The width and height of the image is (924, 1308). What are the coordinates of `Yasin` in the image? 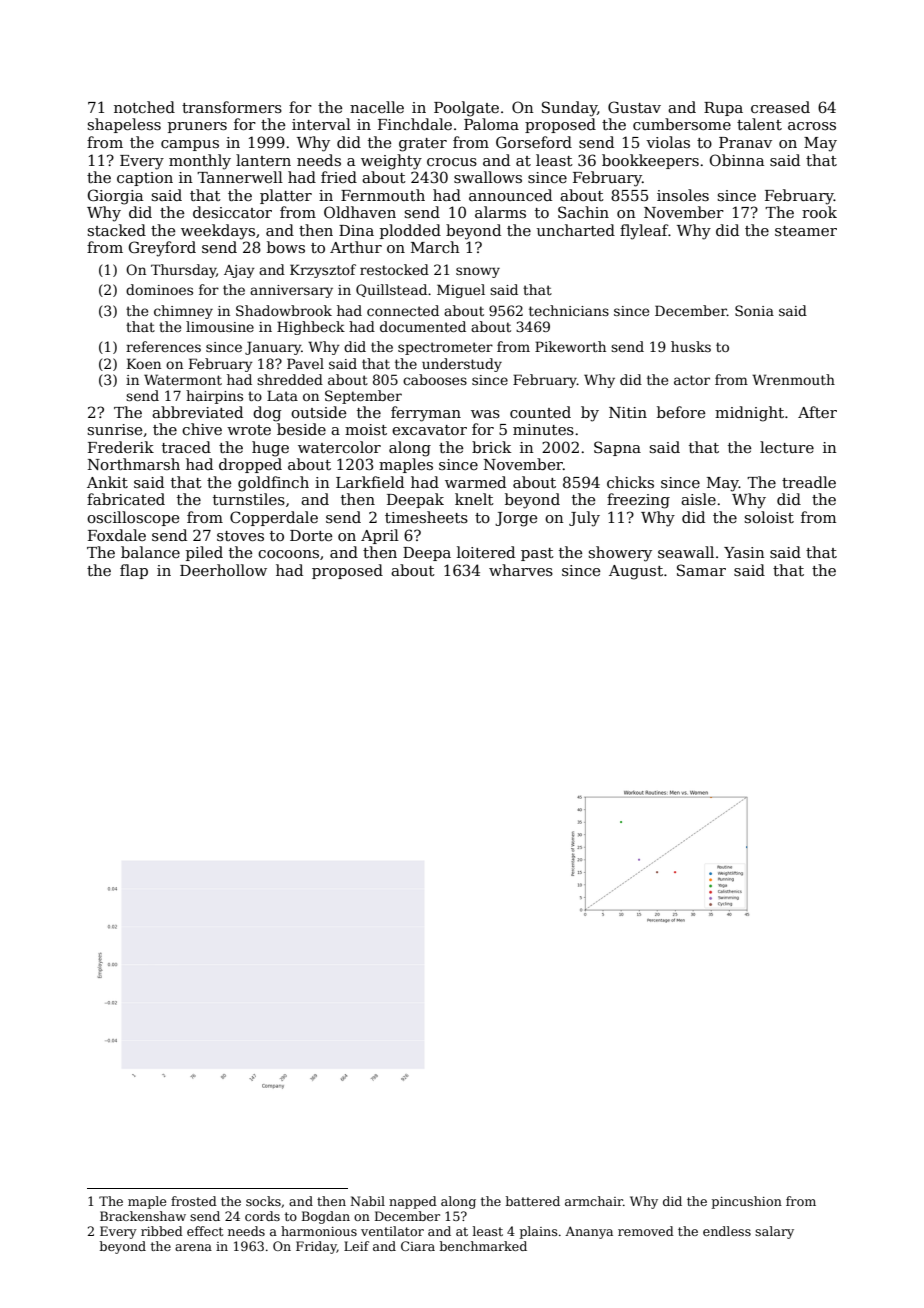 It's located at (744, 552).
